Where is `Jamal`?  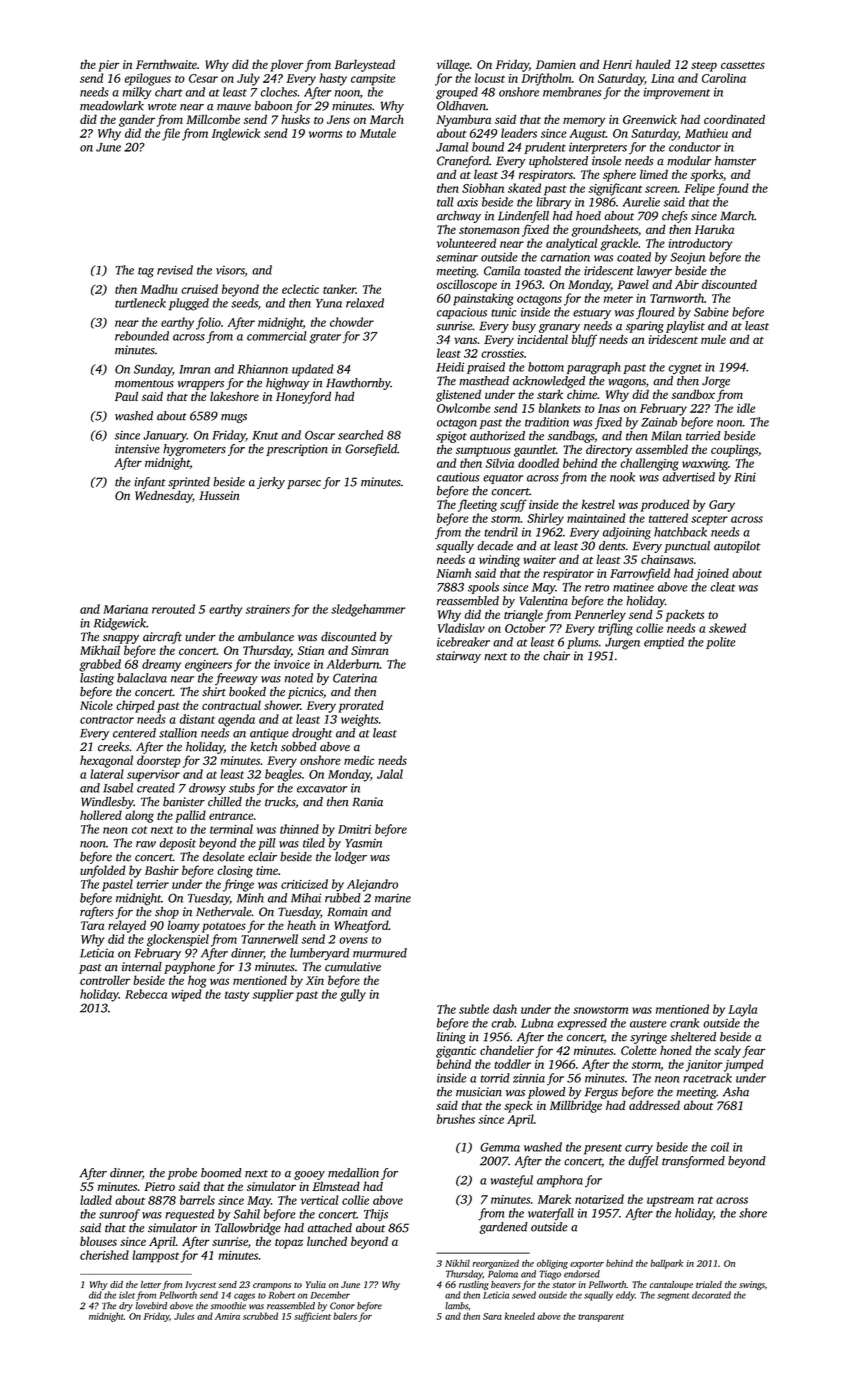
Jamal is located at coordinates (452, 147).
